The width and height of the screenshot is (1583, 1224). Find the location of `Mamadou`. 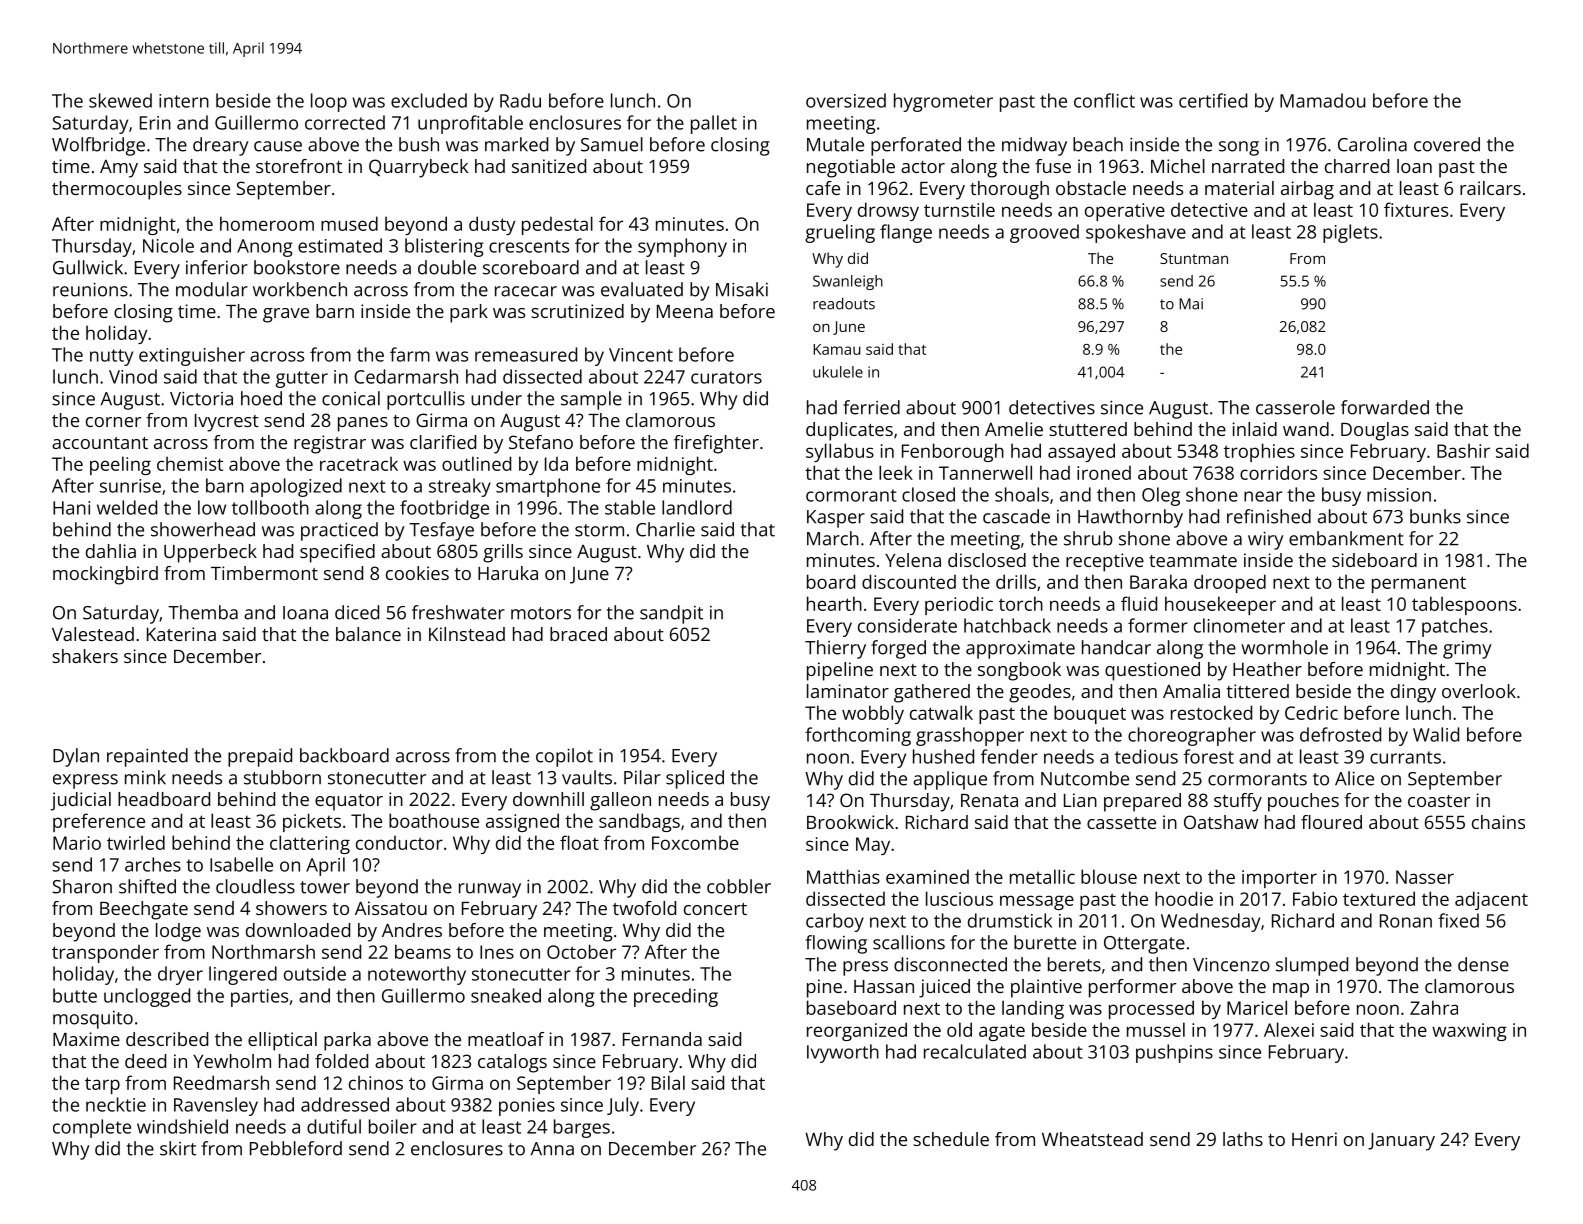

Mamadou is located at coordinates (1323, 100).
